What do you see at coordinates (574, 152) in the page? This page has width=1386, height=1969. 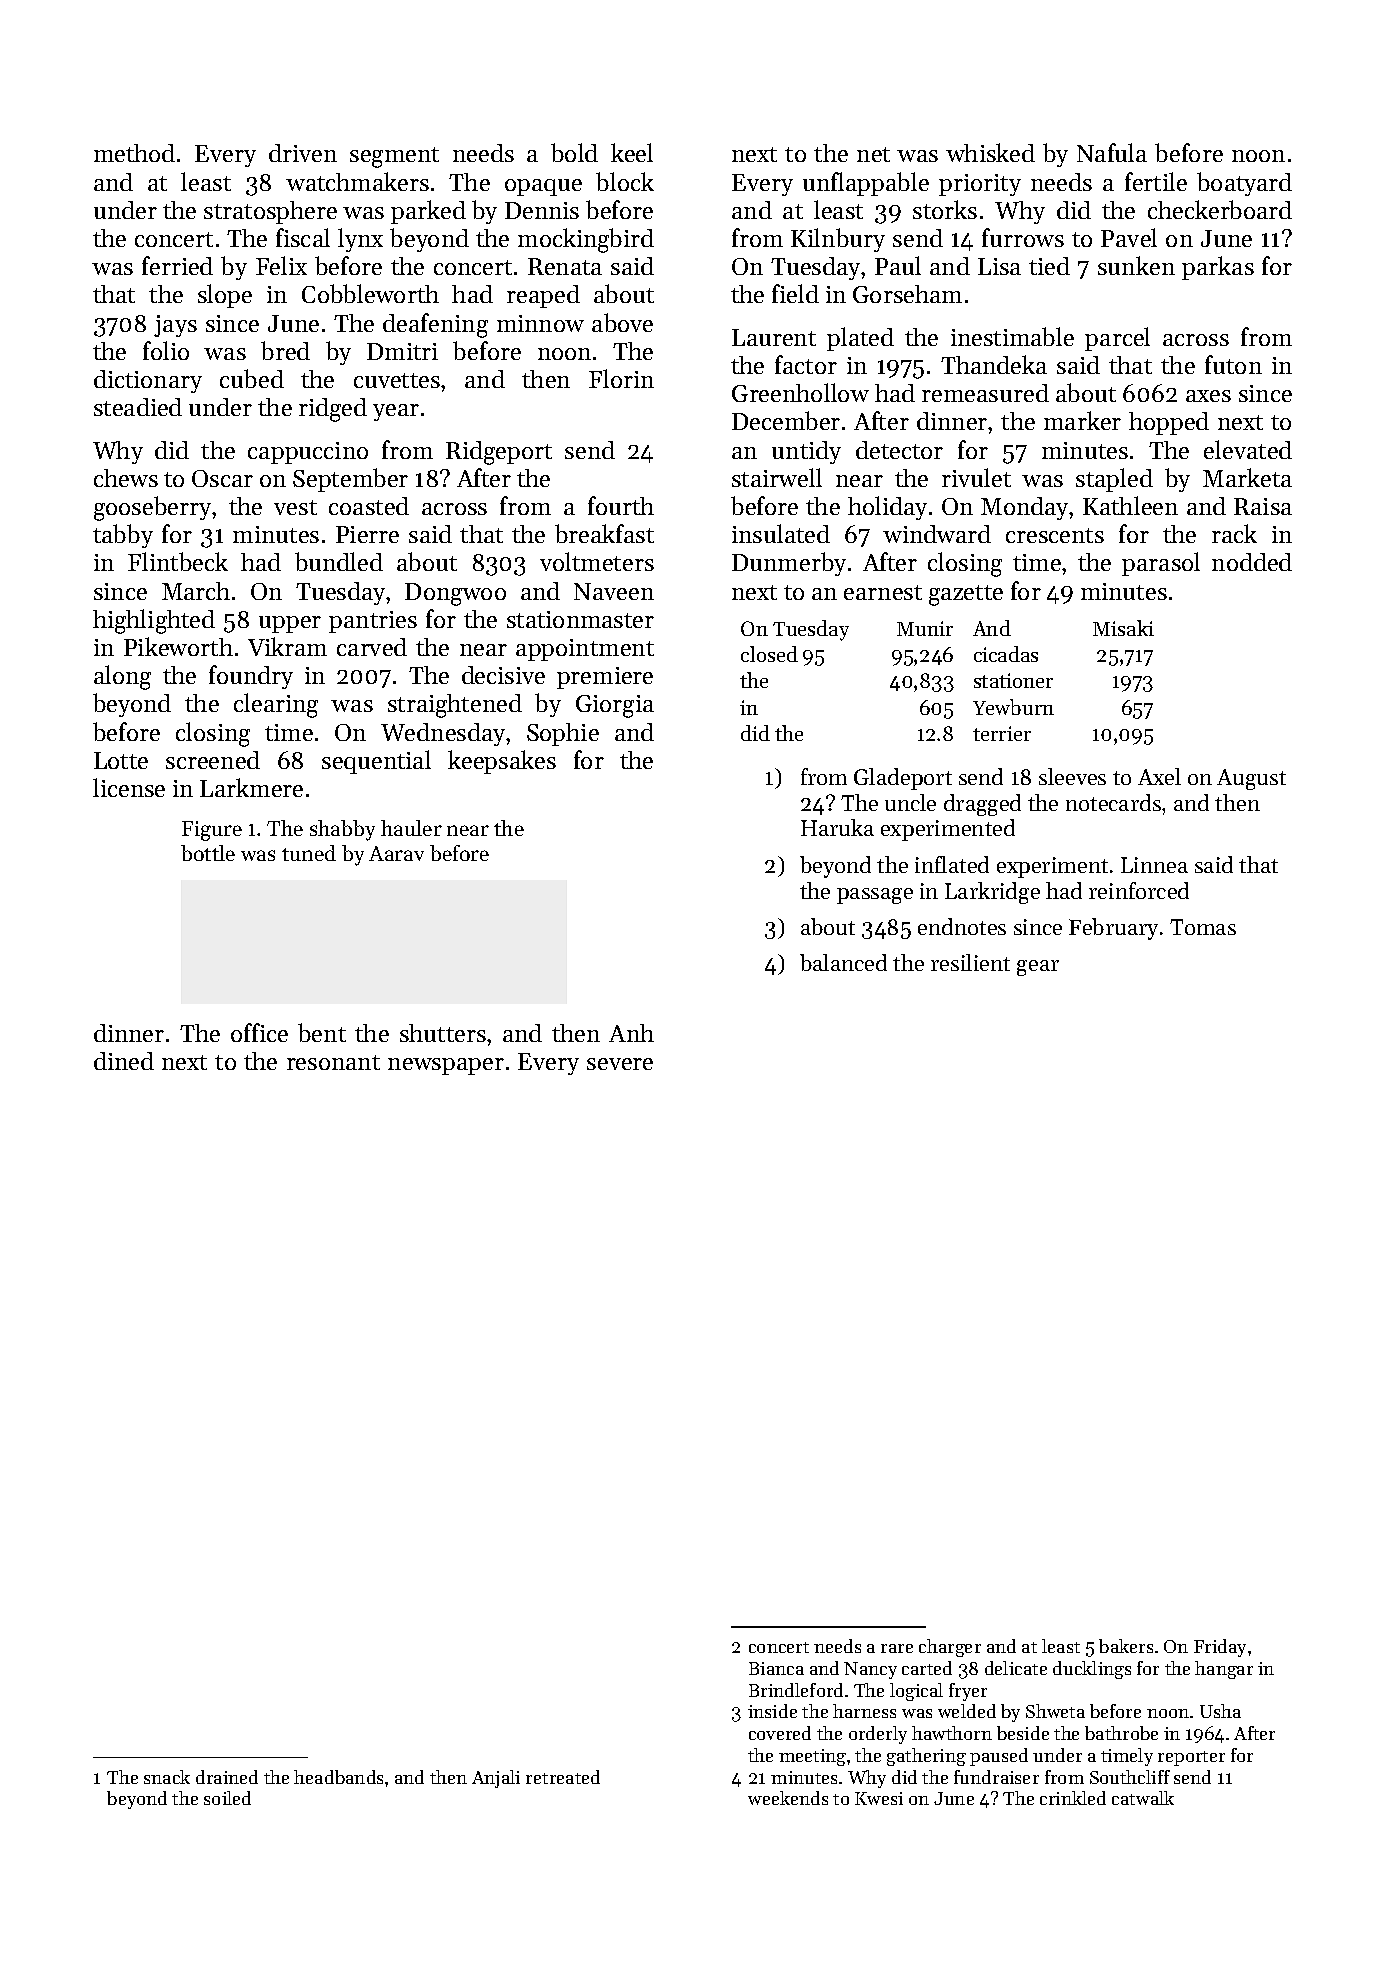 I see `bold` at bounding box center [574, 152].
